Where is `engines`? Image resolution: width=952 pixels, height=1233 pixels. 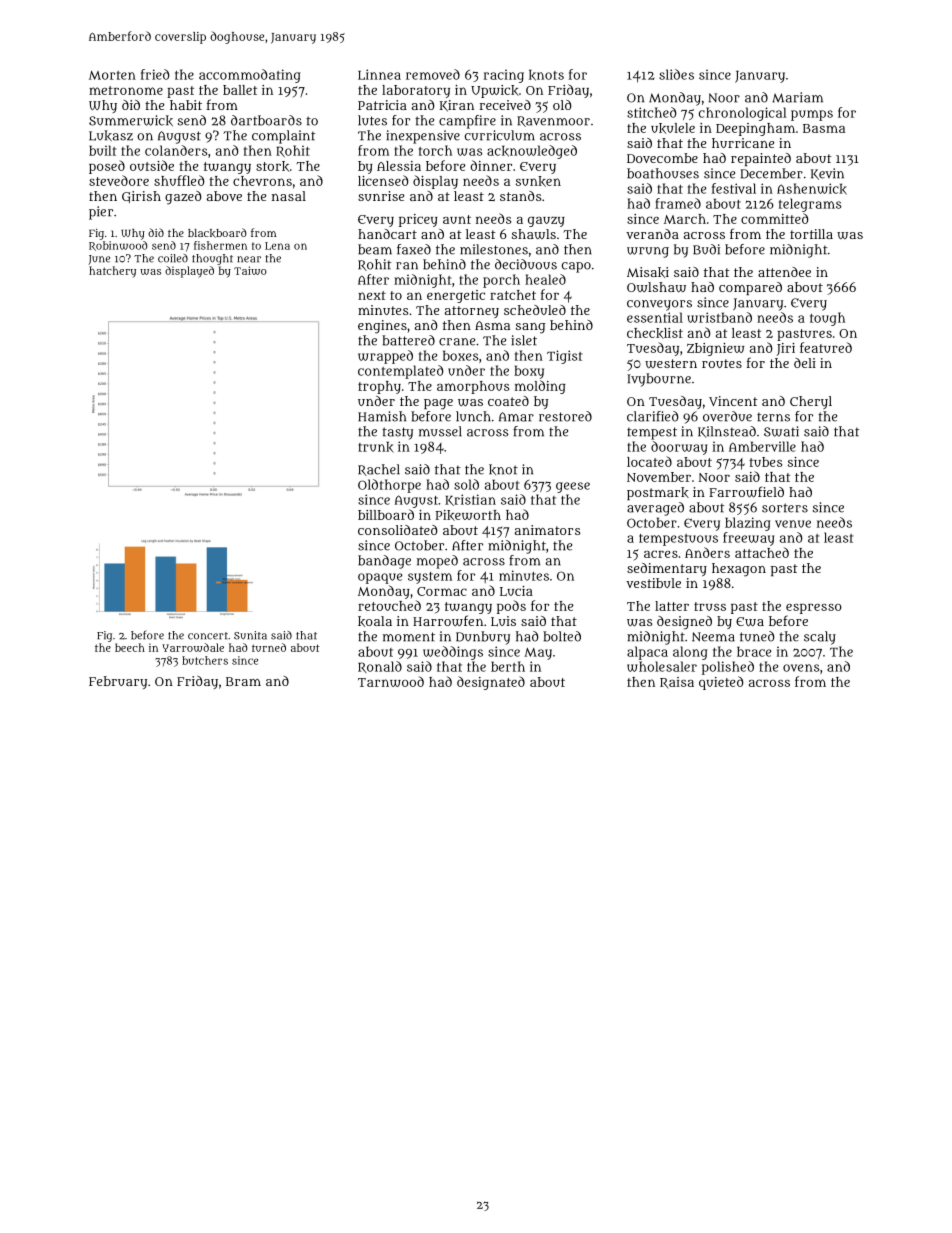
engines is located at coordinates (382, 327).
